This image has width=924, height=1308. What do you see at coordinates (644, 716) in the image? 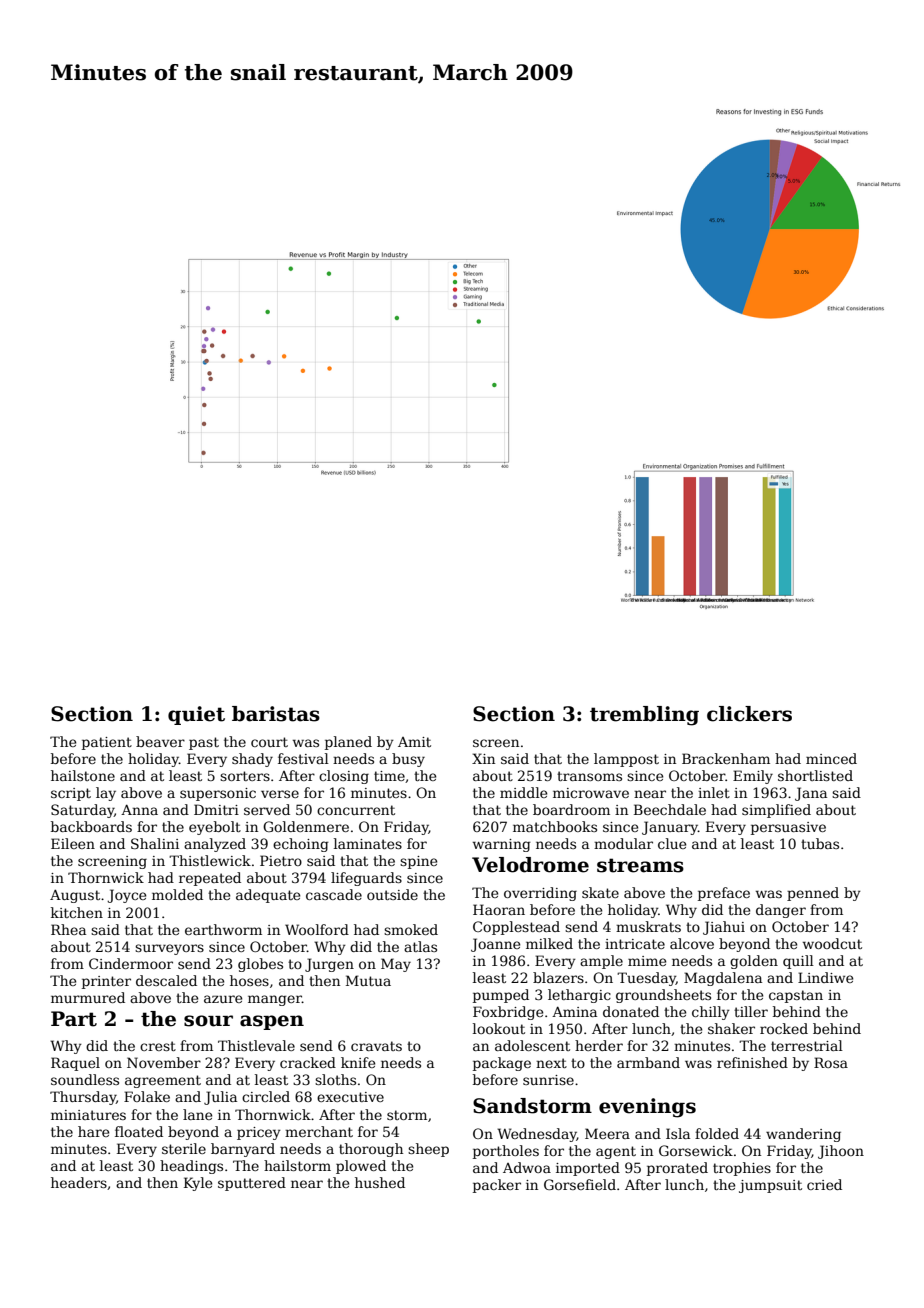
I see `trembling` at bounding box center [644, 716].
